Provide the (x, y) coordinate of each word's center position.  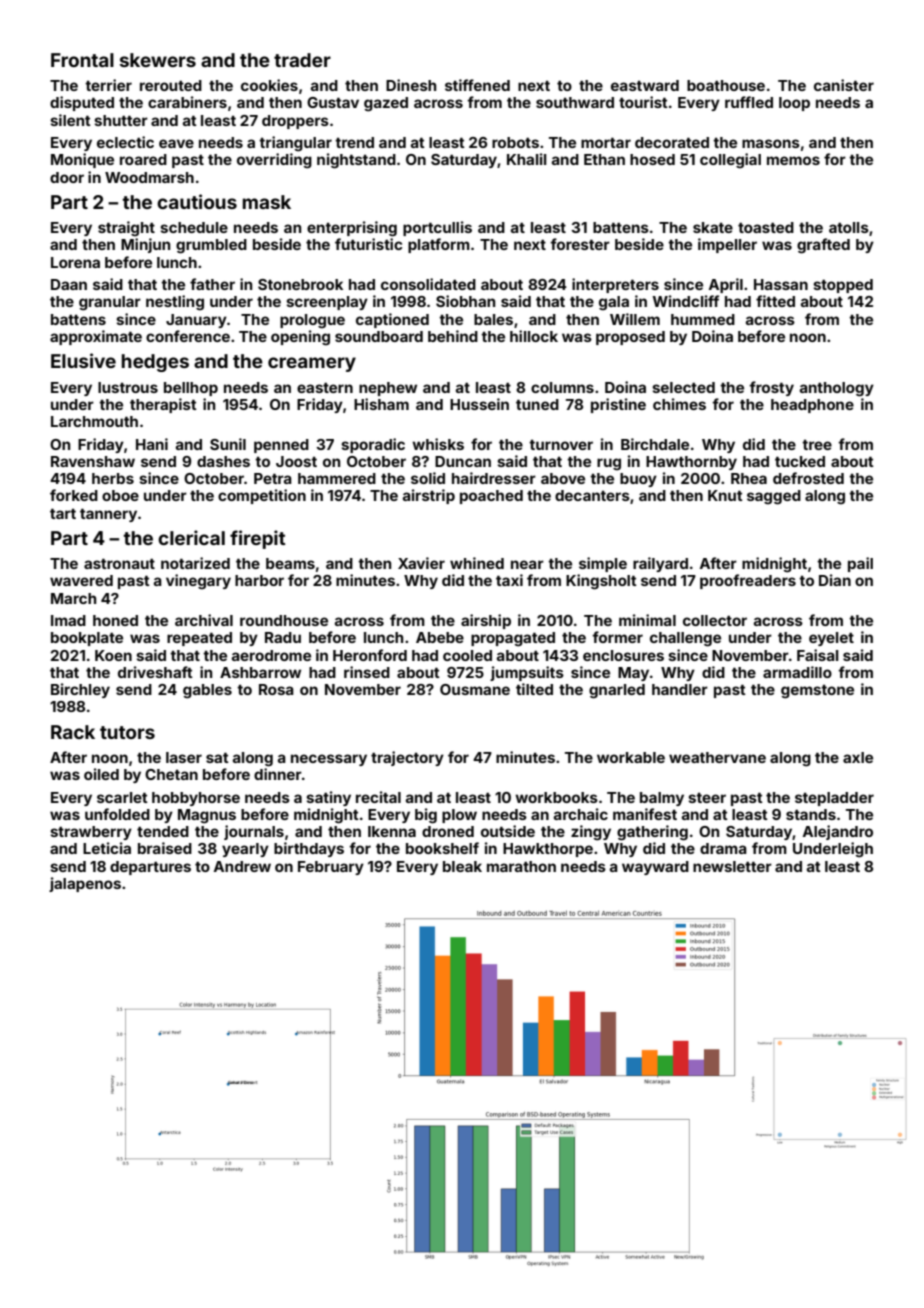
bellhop (191, 389)
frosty (771, 388)
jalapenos (85, 884)
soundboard (379, 336)
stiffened (477, 85)
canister (844, 85)
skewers (158, 60)
